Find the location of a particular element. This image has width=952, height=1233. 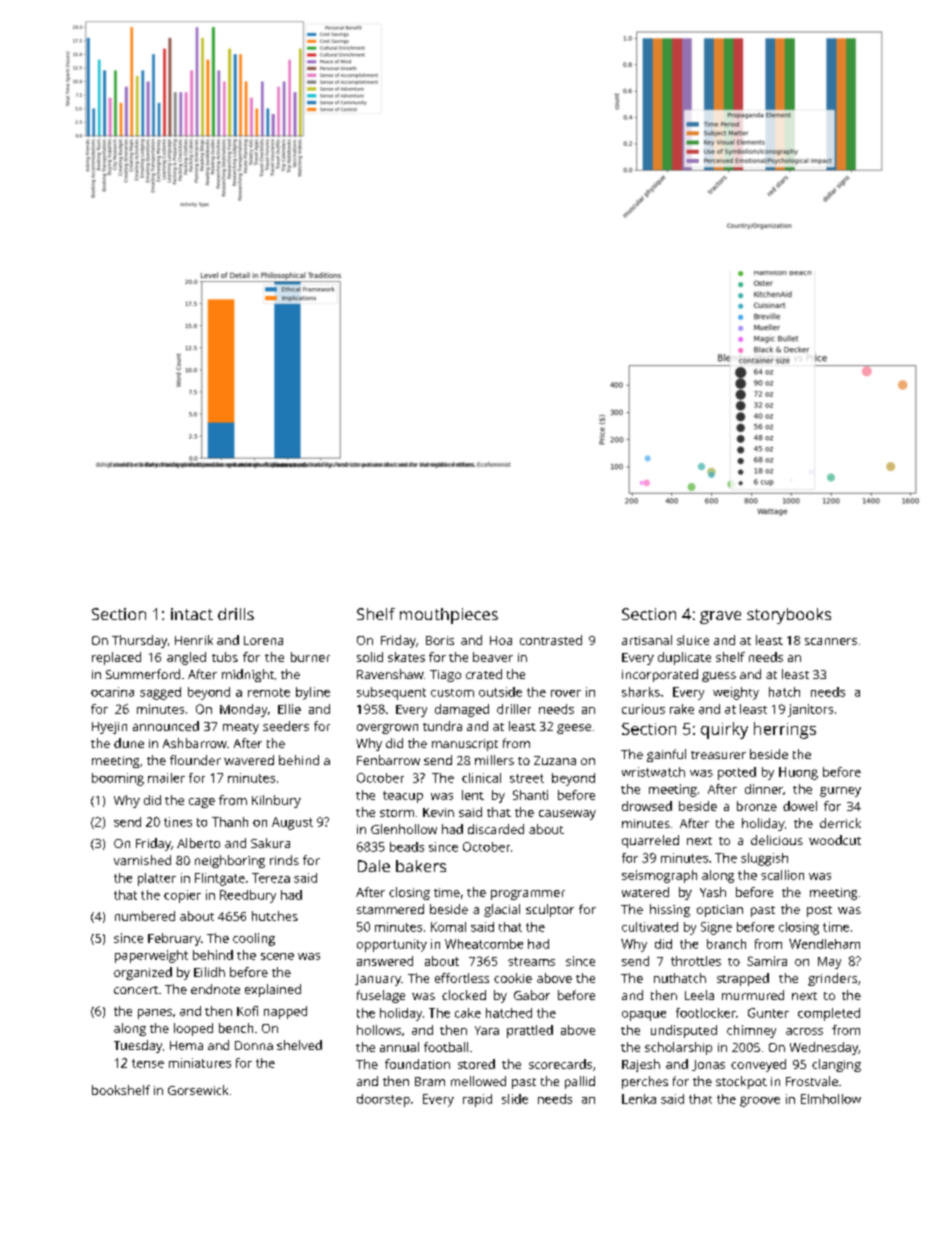

subsequent is located at coordinates (391, 693).
